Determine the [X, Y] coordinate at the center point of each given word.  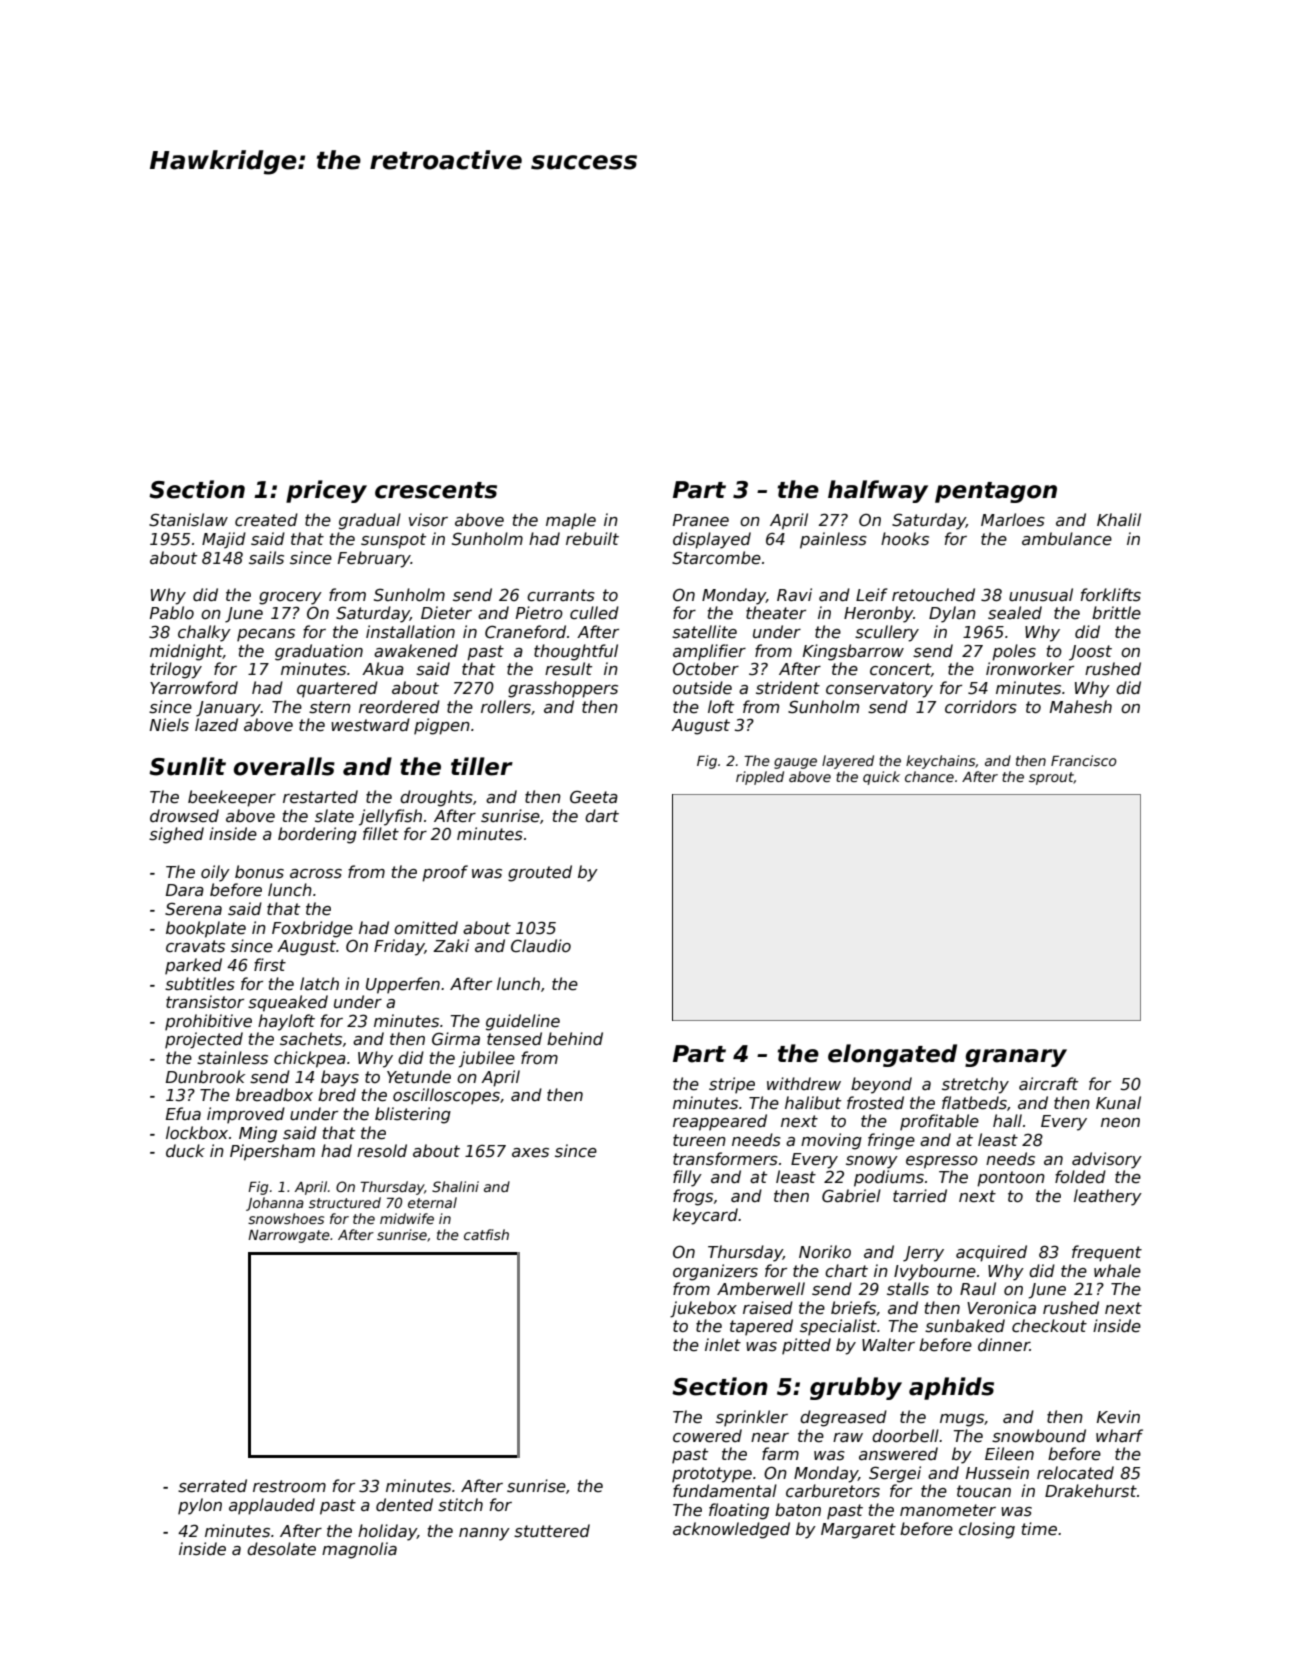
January [228, 709]
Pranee [701, 520]
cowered [707, 1436]
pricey [326, 491]
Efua [183, 1113]
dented [404, 1505]
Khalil [1119, 519]
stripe [732, 1085]
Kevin [1118, 1417]
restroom [289, 1486]
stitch [460, 1505]
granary [1016, 1058]
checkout [1049, 1326]
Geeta [594, 797]
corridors [981, 707]
